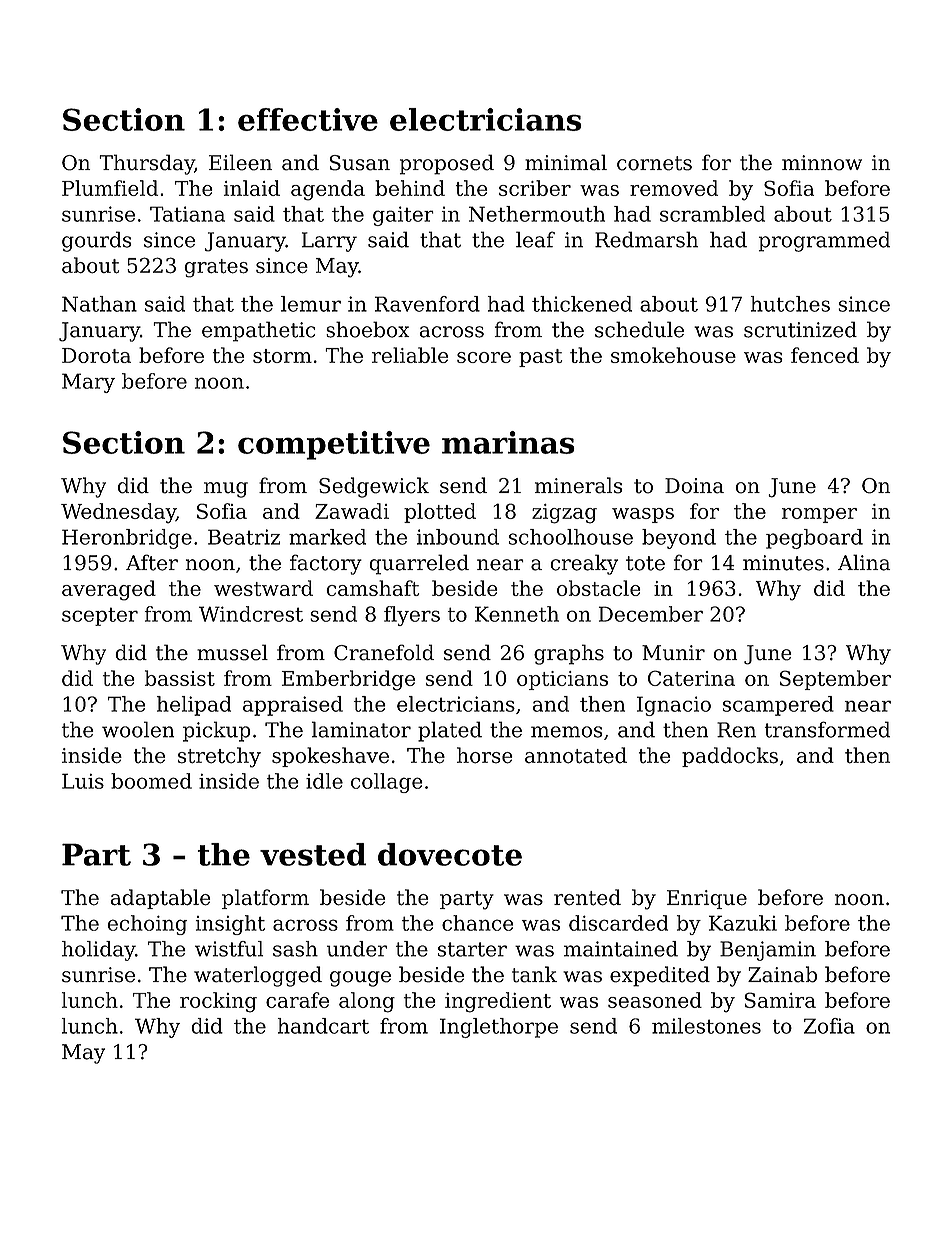 The height and width of the screenshot is (1233, 952). What do you see at coordinates (835, 680) in the screenshot?
I see `September` at bounding box center [835, 680].
